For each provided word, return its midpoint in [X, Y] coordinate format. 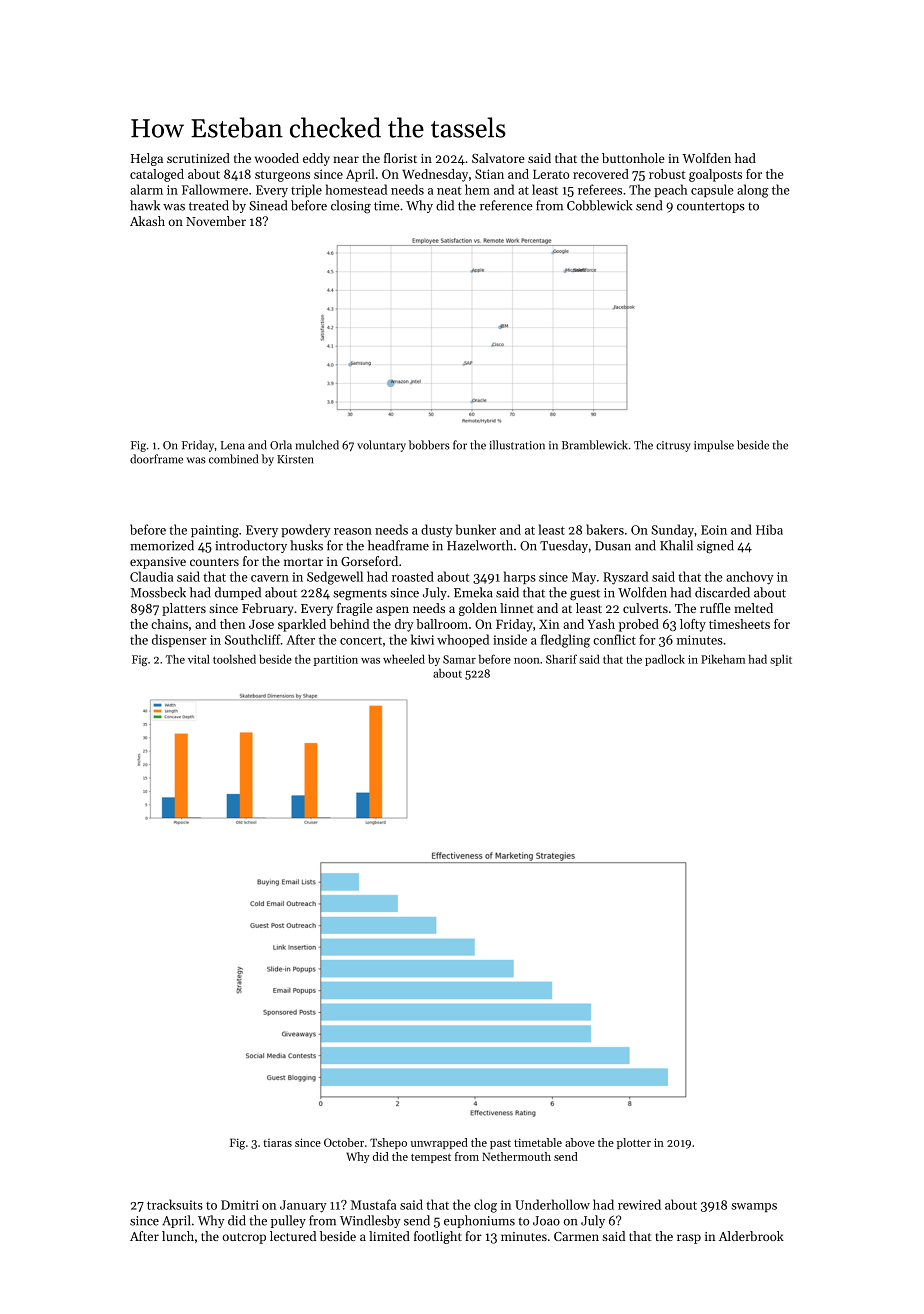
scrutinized [198, 158]
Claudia [151, 576]
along [752, 191]
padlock [665, 660]
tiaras [277, 1143]
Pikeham [723, 659]
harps [520, 577]
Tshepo [388, 1143]
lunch [178, 1236]
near [346, 159]
